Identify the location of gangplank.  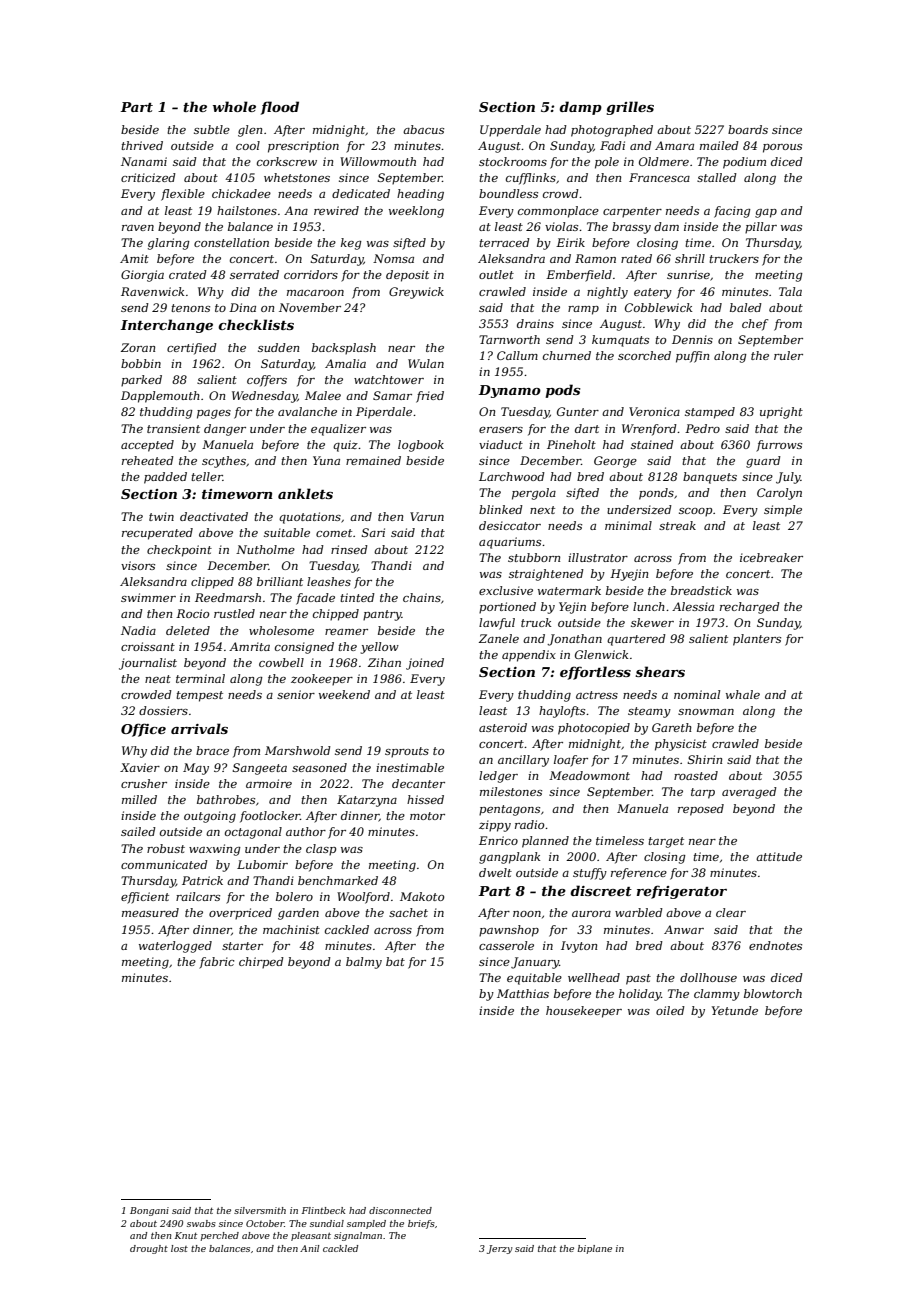
(509, 858).
